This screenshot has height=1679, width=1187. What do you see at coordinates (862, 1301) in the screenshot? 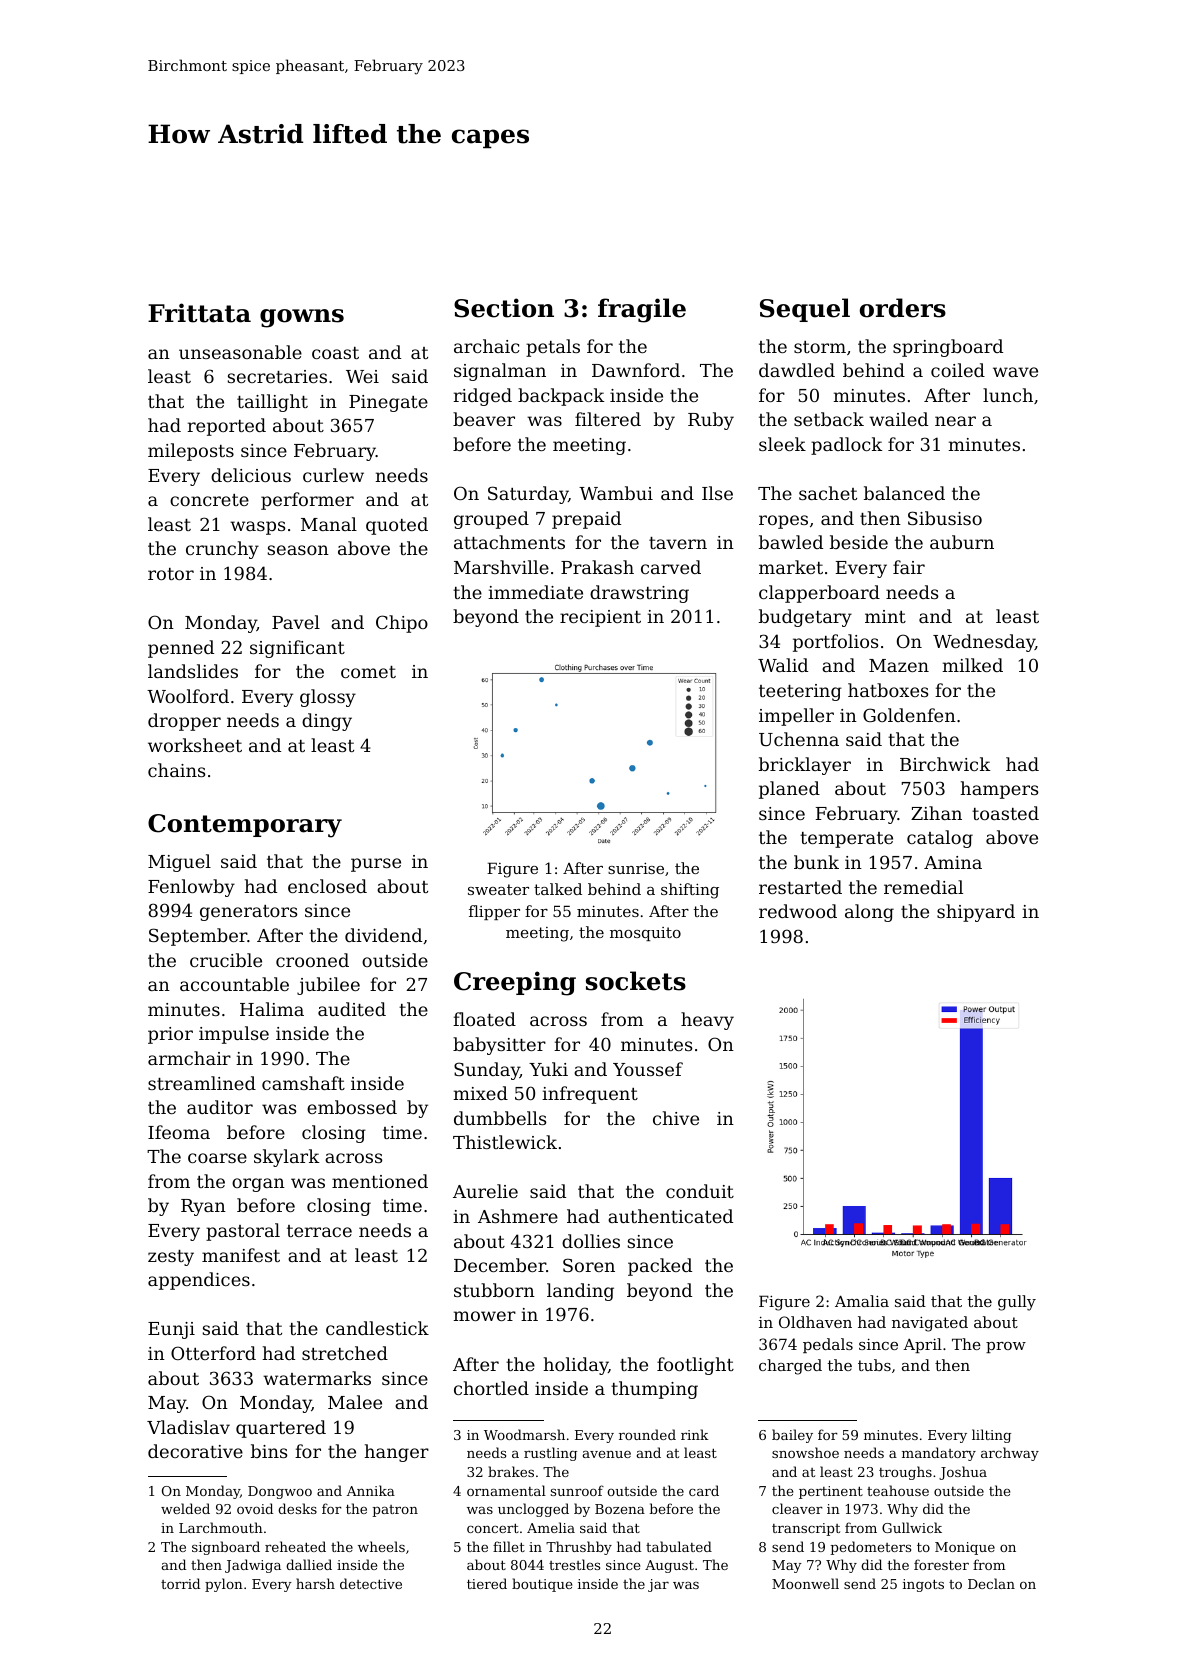
I see `Amalia` at bounding box center [862, 1301].
